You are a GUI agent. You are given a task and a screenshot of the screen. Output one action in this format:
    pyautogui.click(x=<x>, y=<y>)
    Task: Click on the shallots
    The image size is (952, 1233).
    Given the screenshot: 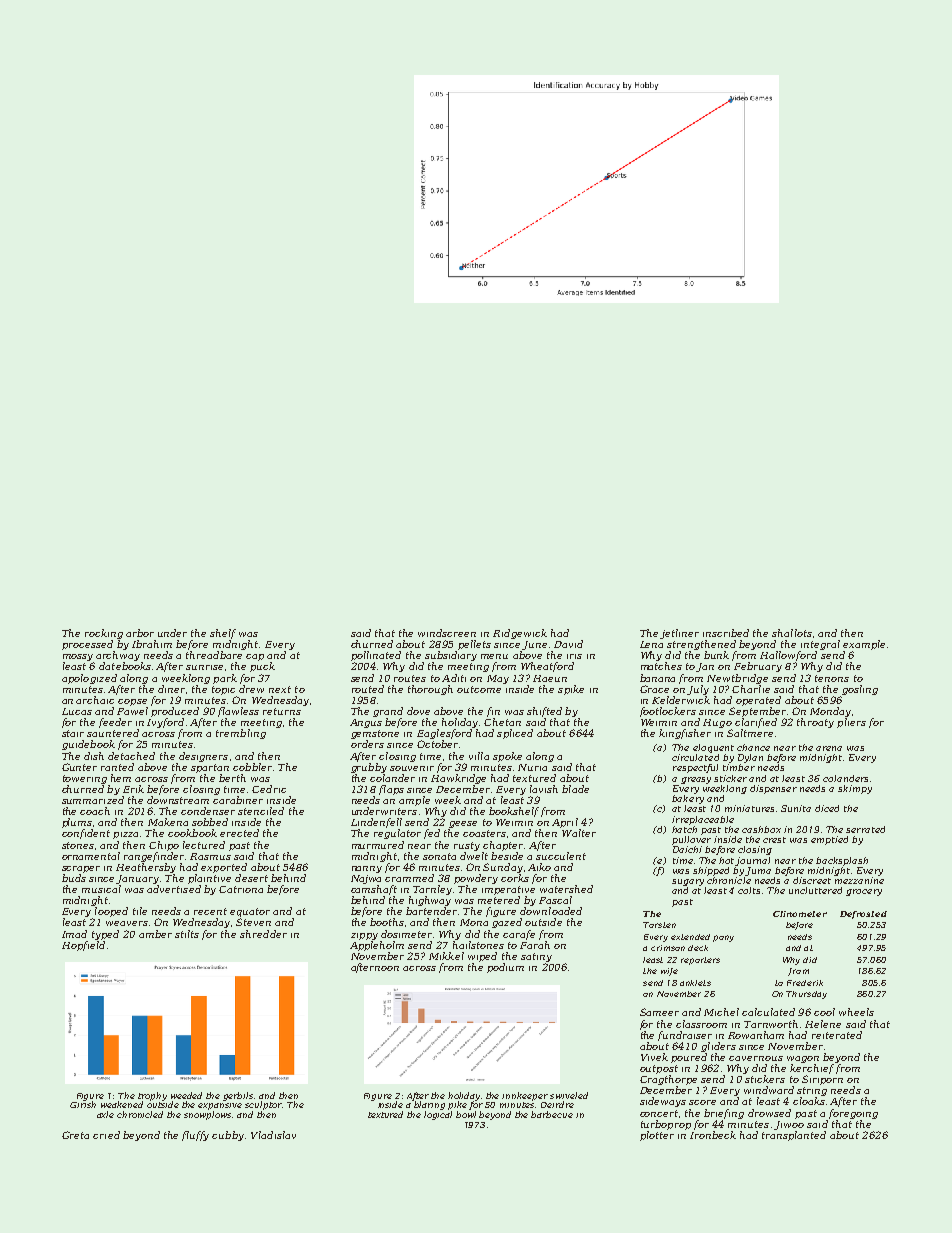 What is the action you would take?
    pyautogui.click(x=792, y=633)
